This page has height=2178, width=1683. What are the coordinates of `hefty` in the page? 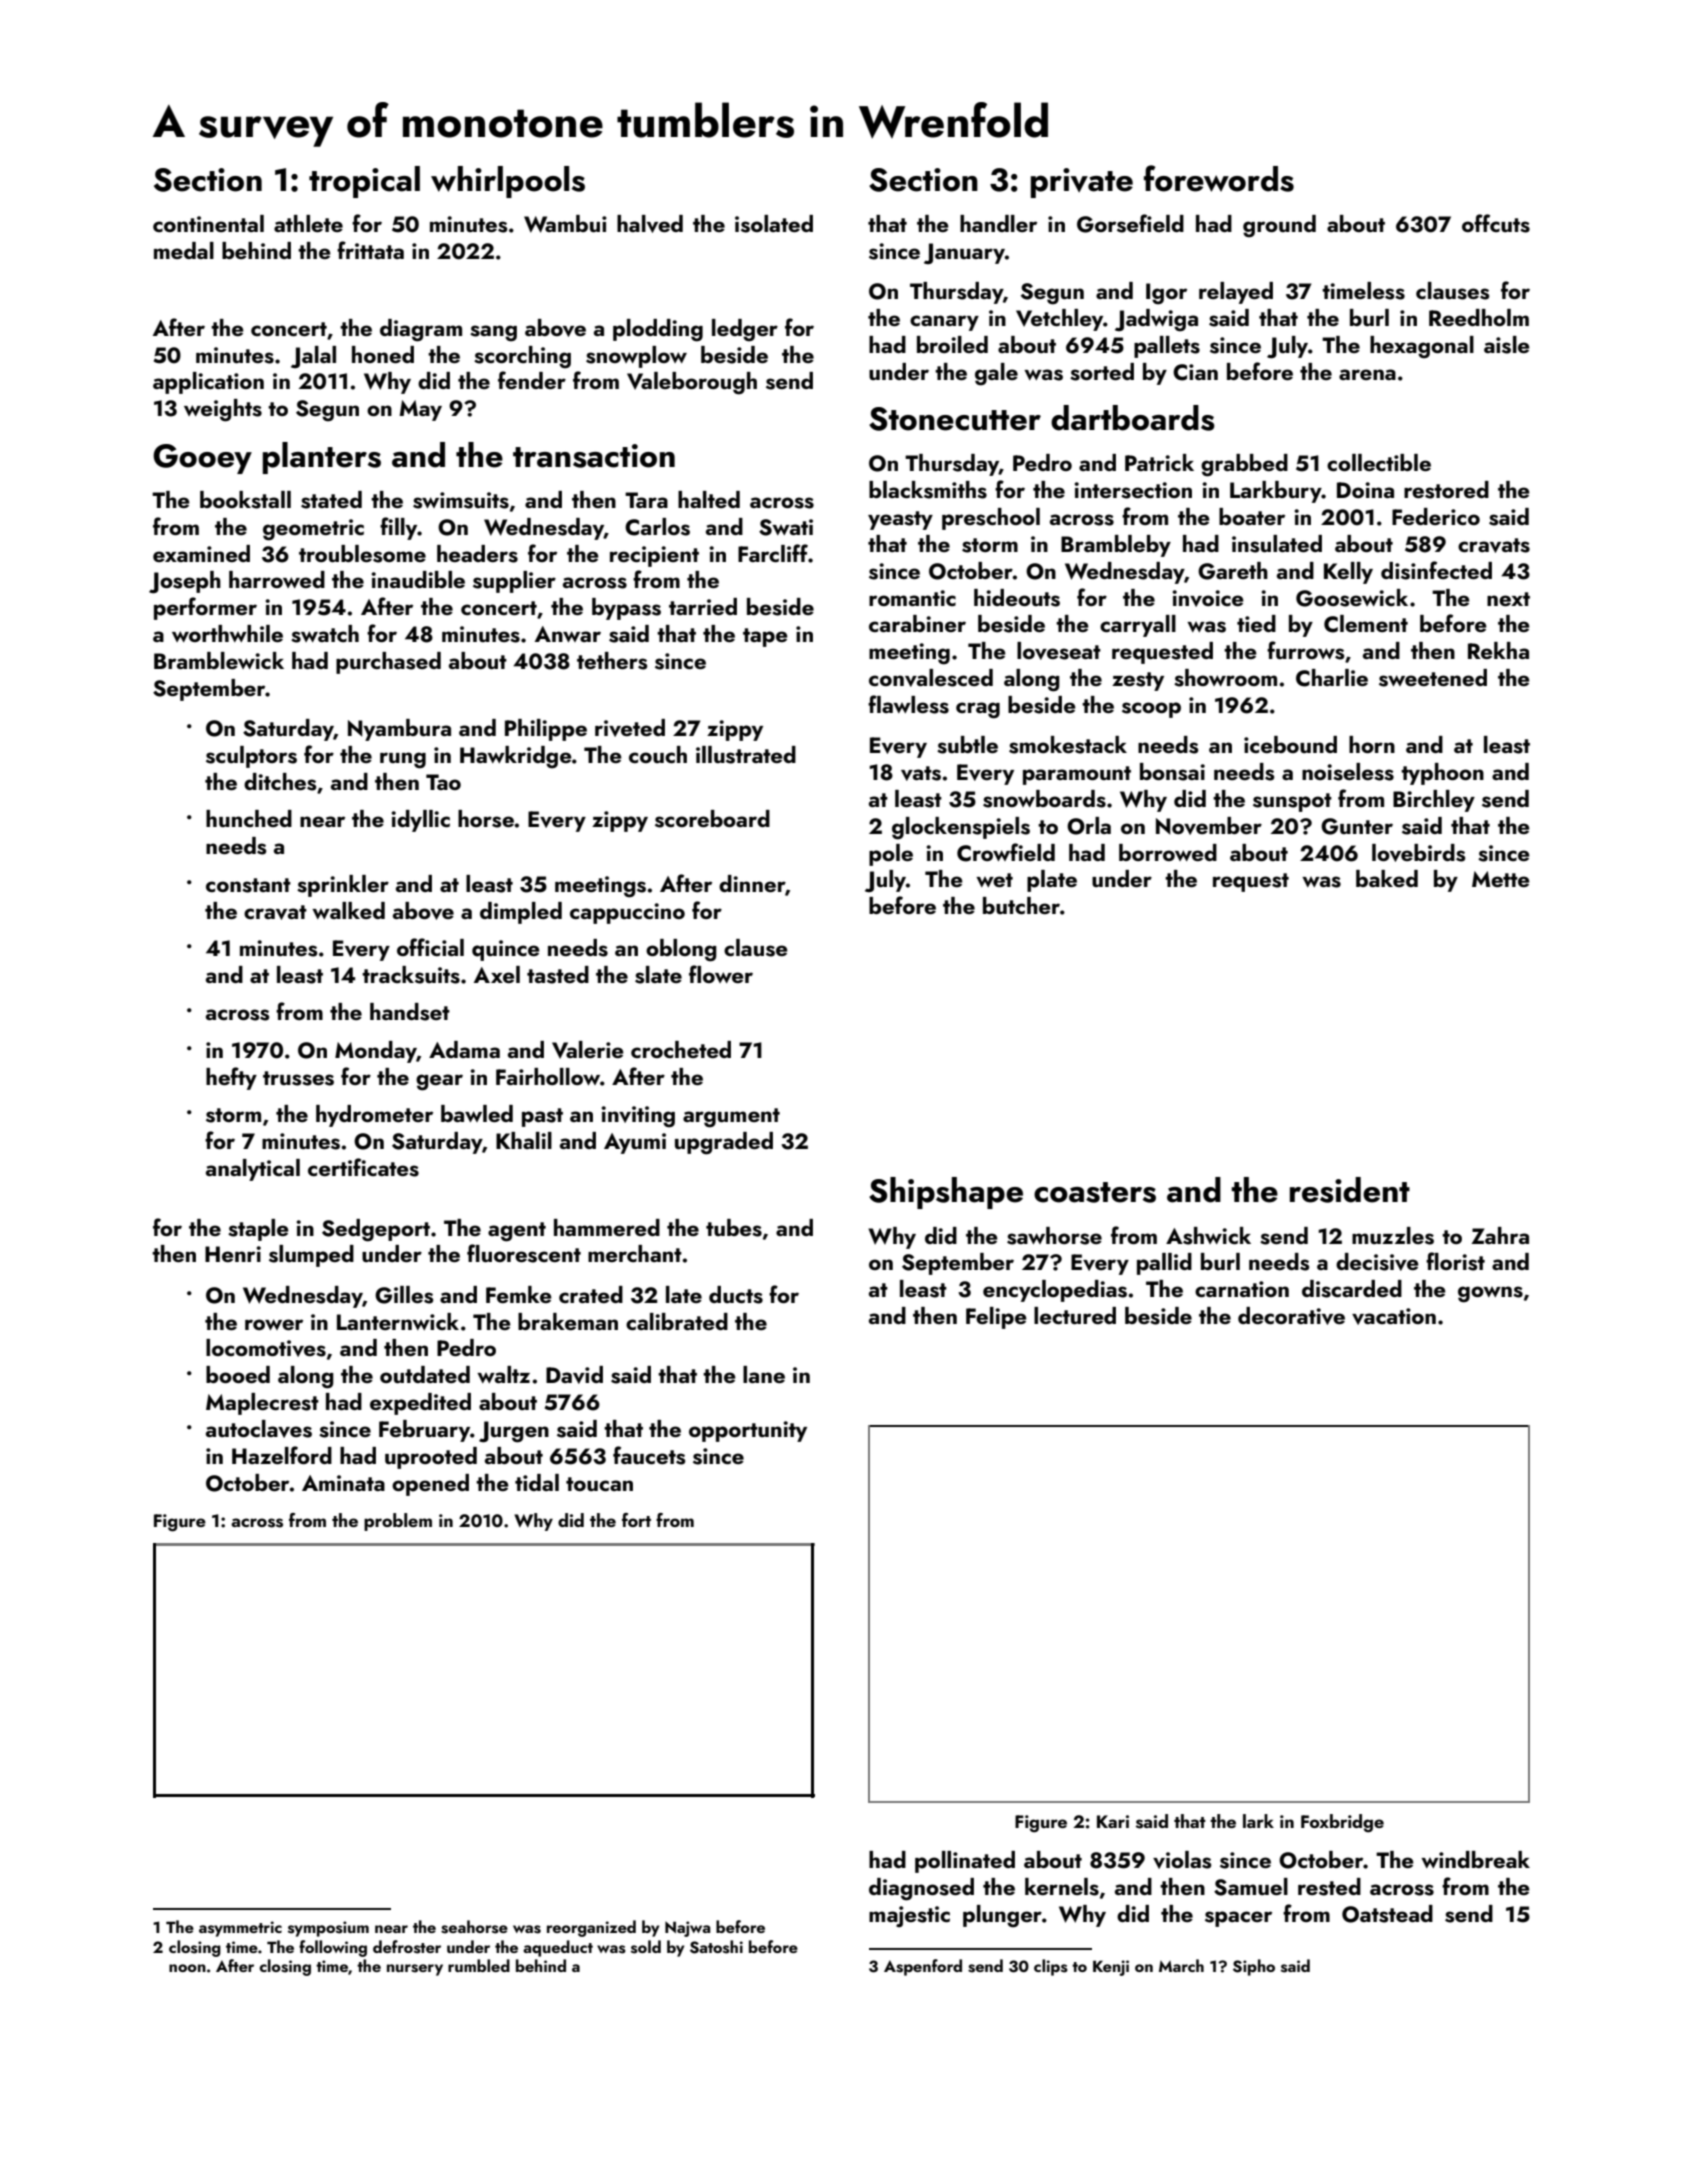 It's located at (231, 1078).
